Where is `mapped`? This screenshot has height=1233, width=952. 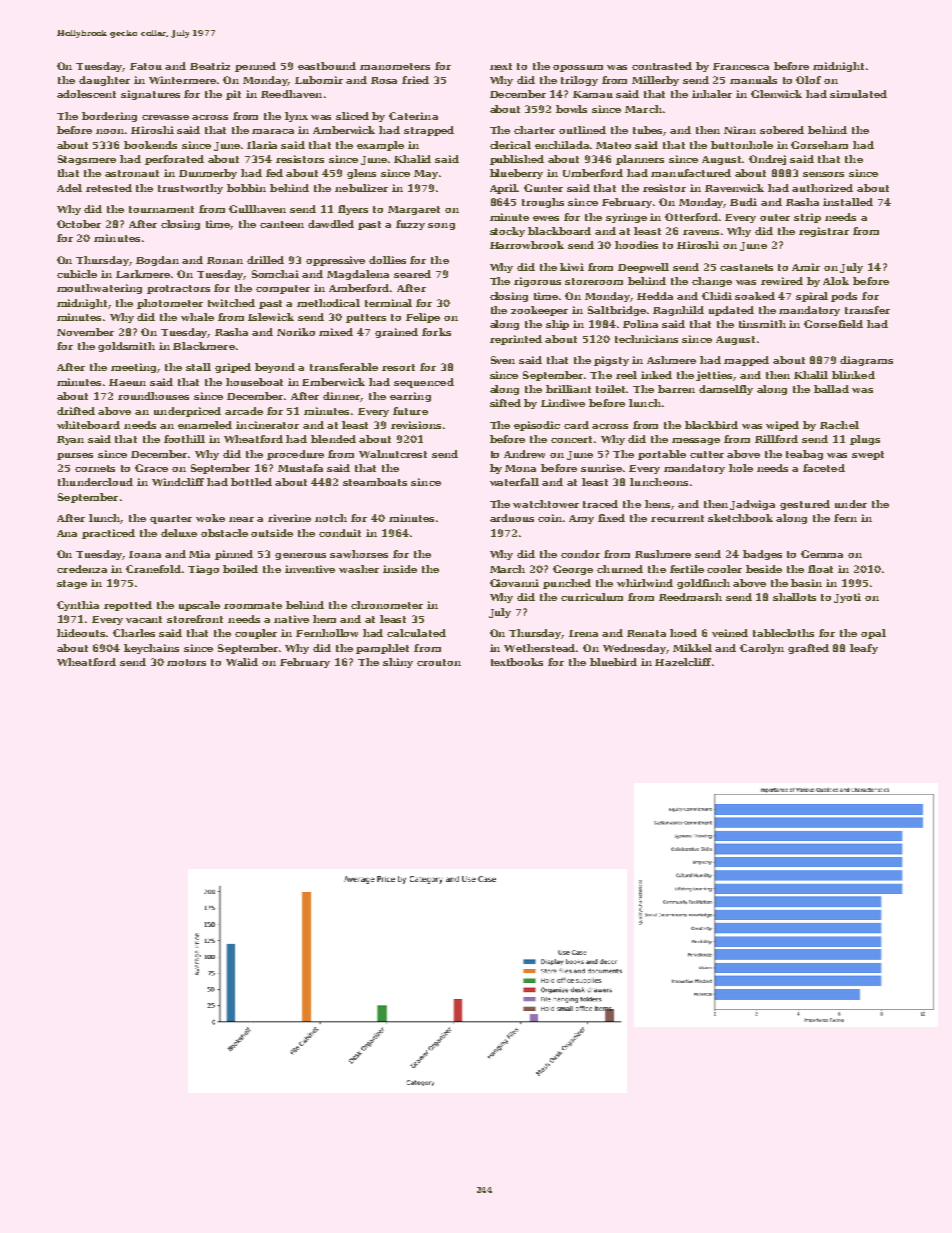
mapped is located at coordinates (746, 361).
